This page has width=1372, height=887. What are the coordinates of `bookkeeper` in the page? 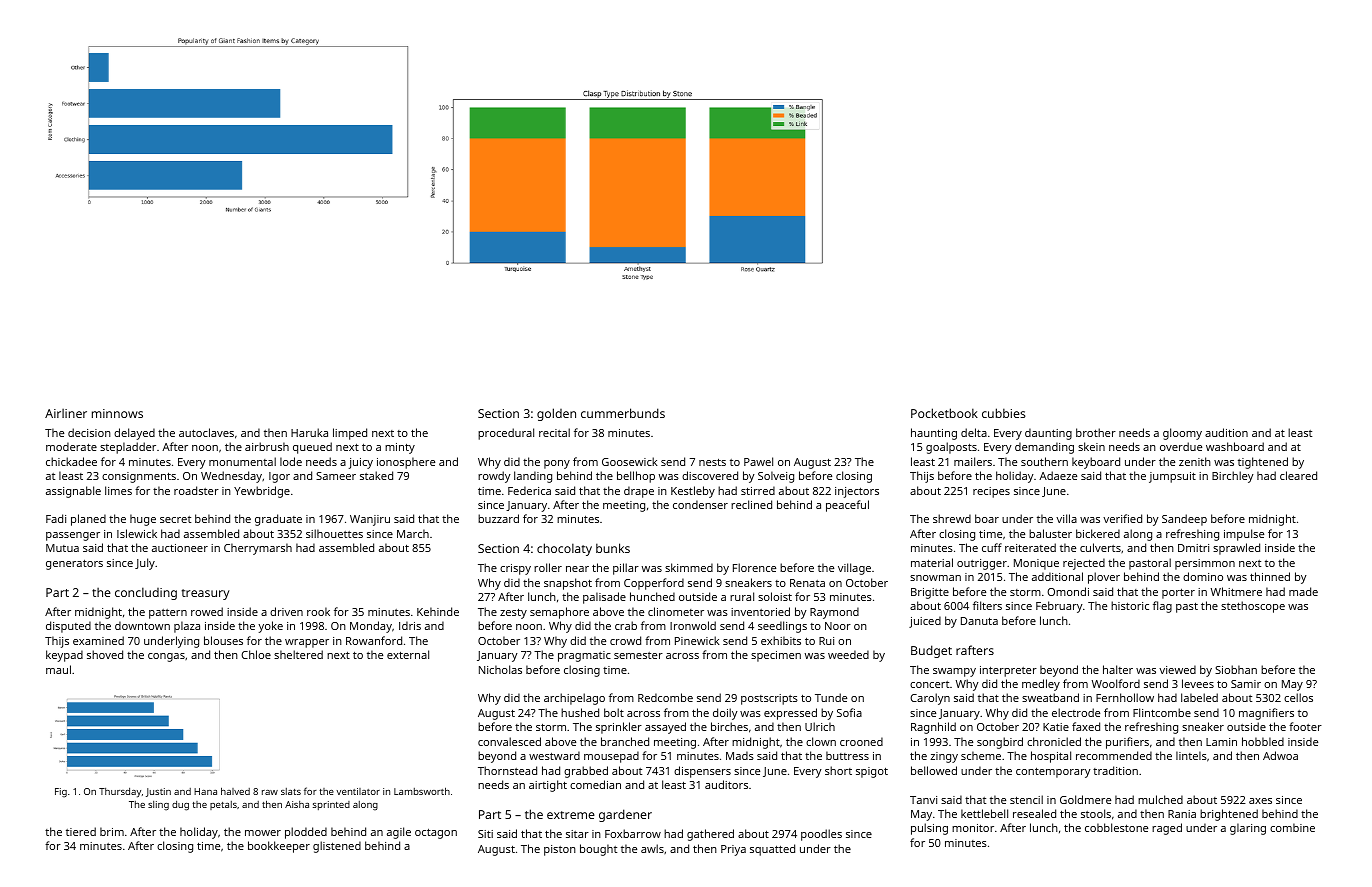 It's located at (279, 847).
